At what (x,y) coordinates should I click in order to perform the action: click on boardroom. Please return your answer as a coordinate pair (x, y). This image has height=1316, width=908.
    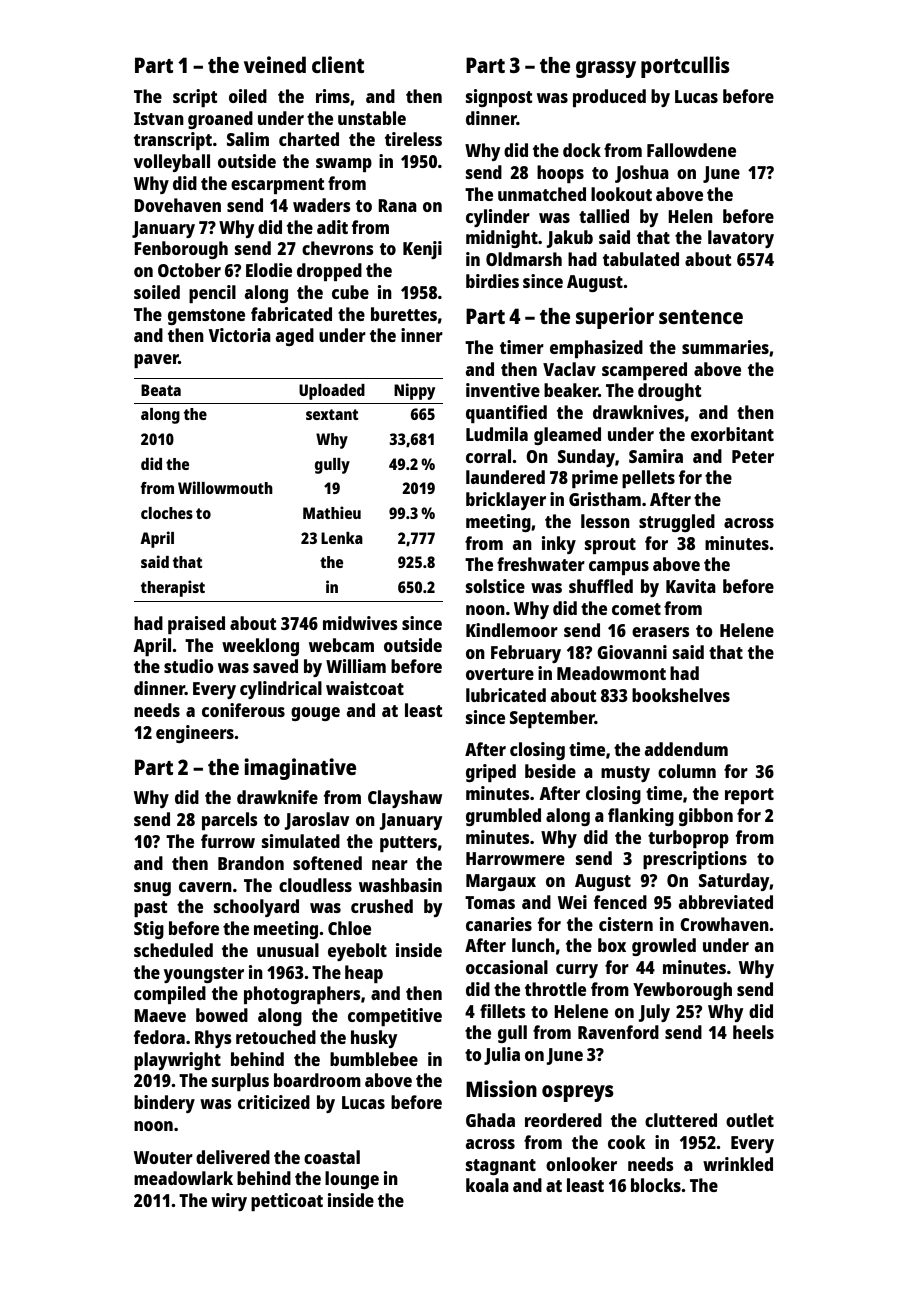
    Looking at the image, I should click on (317, 1080).
